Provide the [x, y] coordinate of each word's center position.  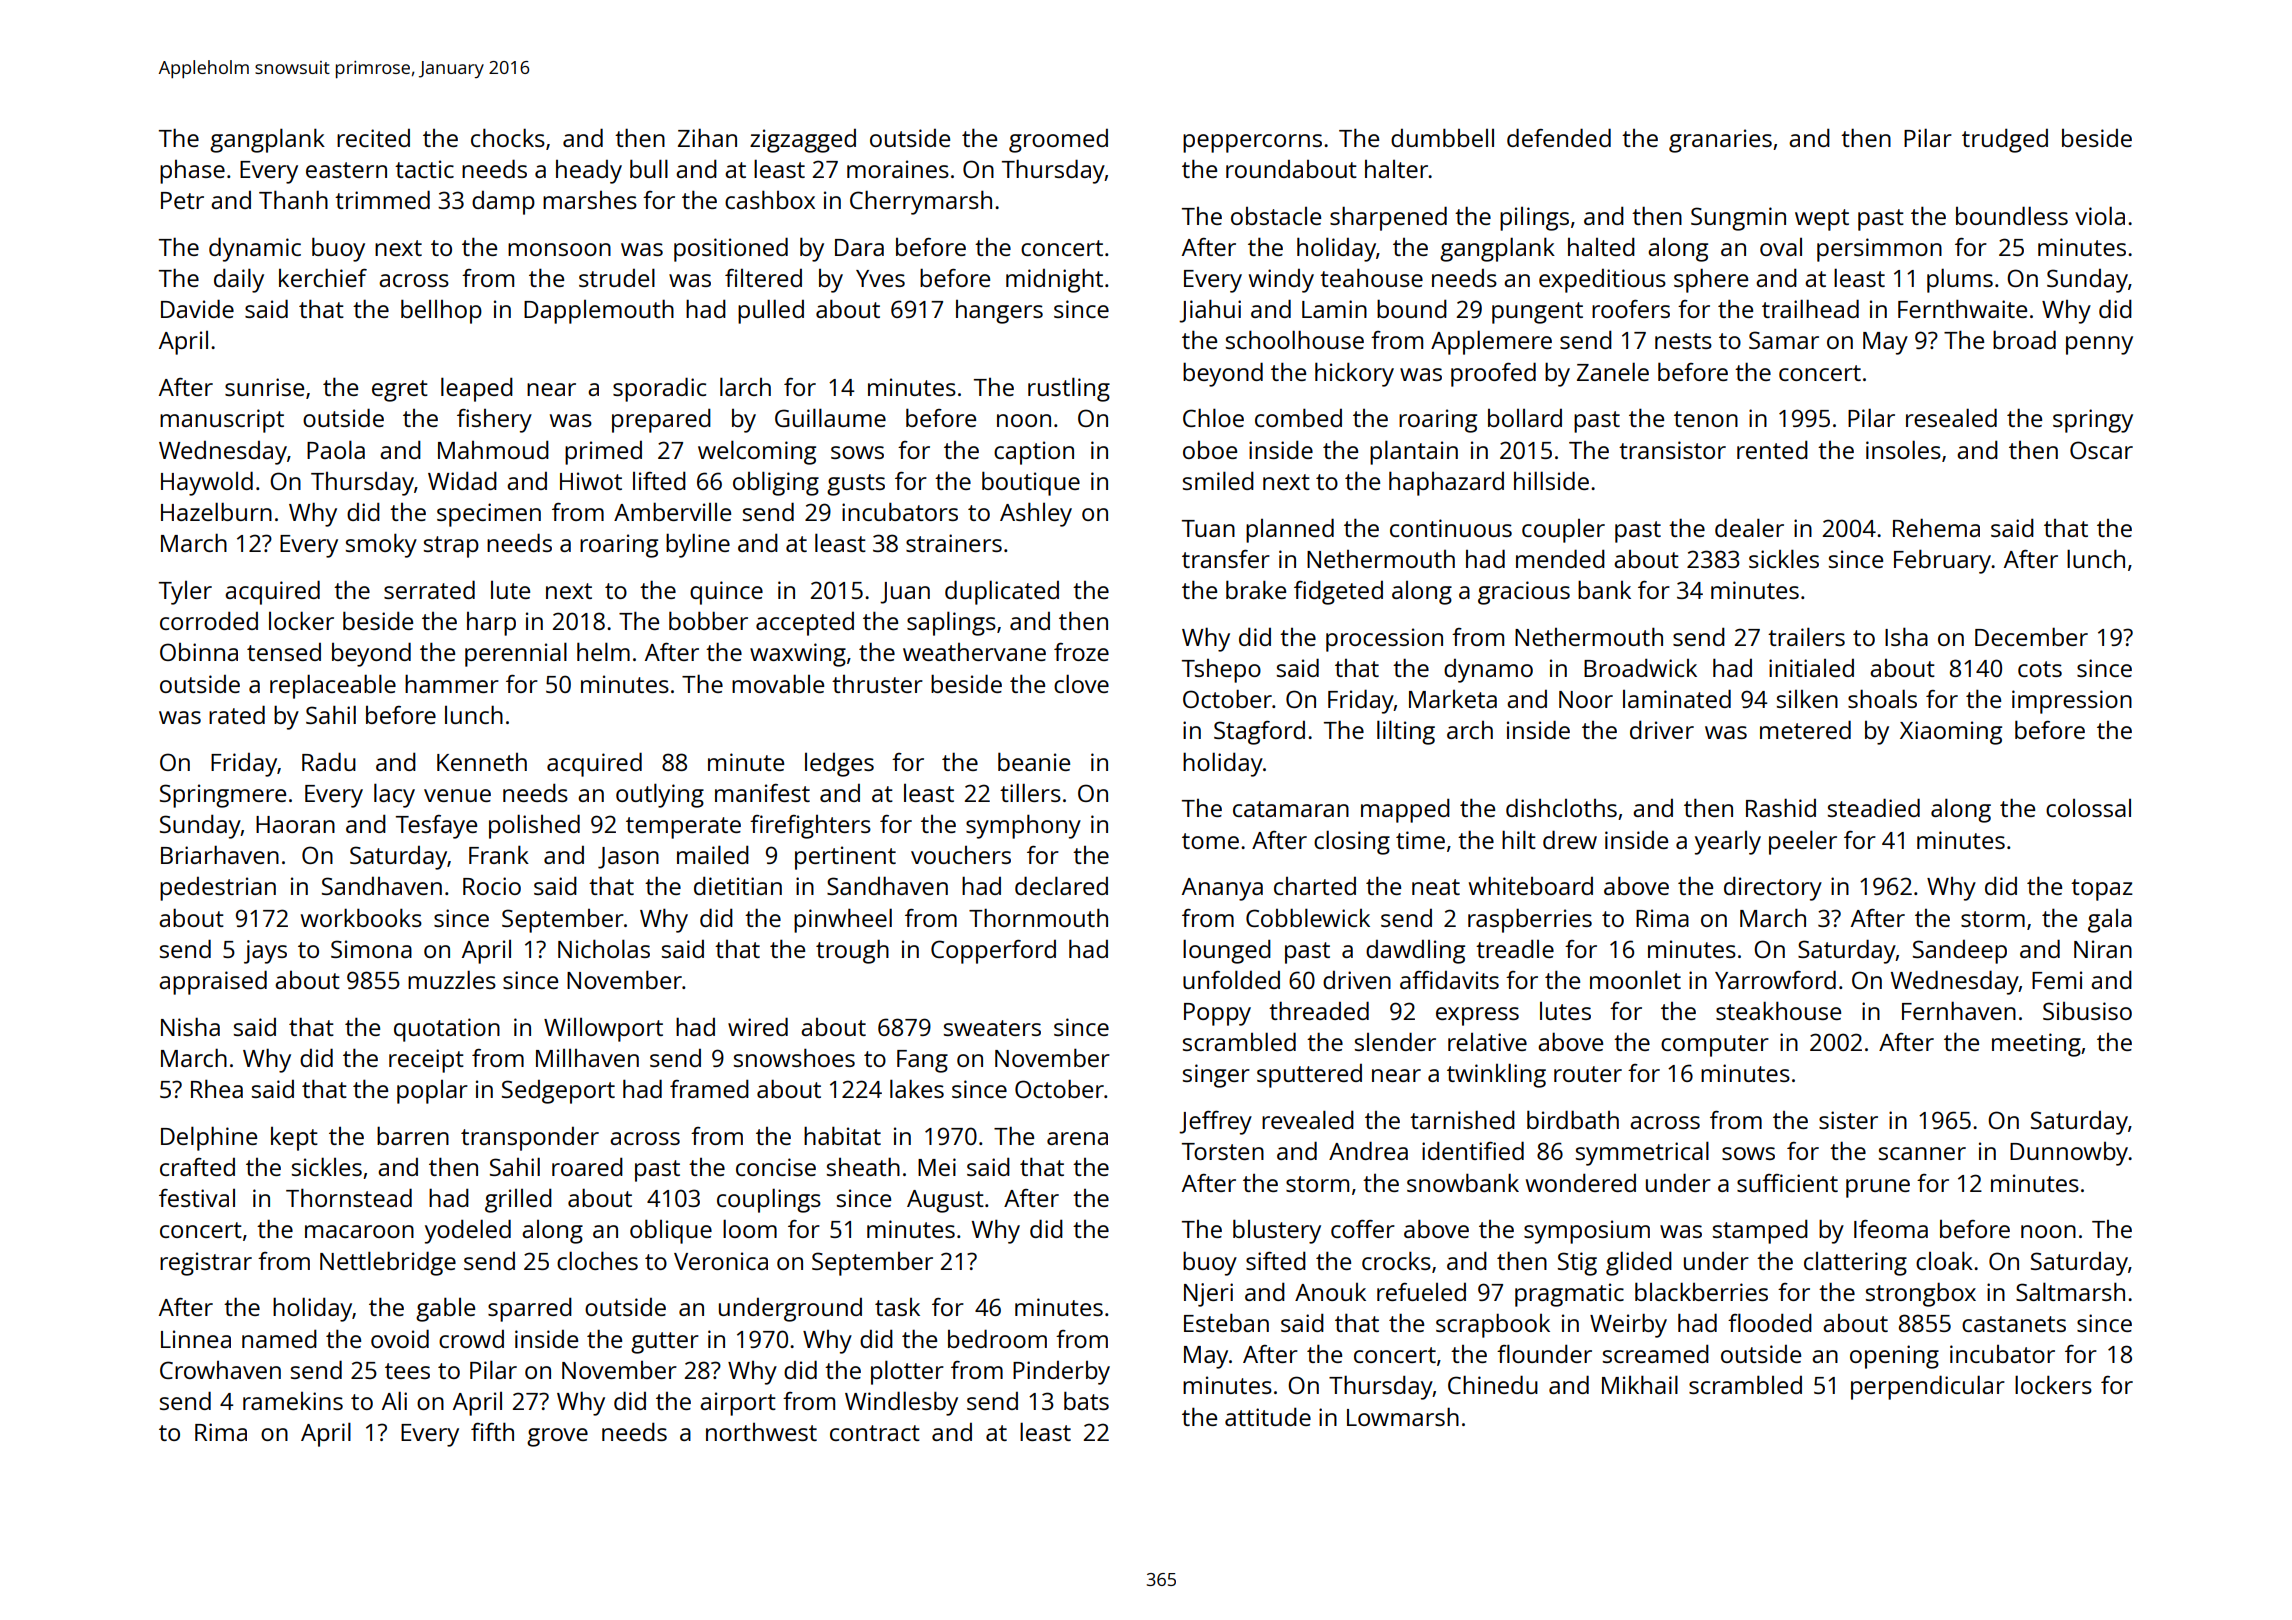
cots [2040, 669]
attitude [1268, 1416]
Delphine [209, 1138]
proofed [1493, 374]
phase [192, 172]
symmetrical [1642, 1153]
